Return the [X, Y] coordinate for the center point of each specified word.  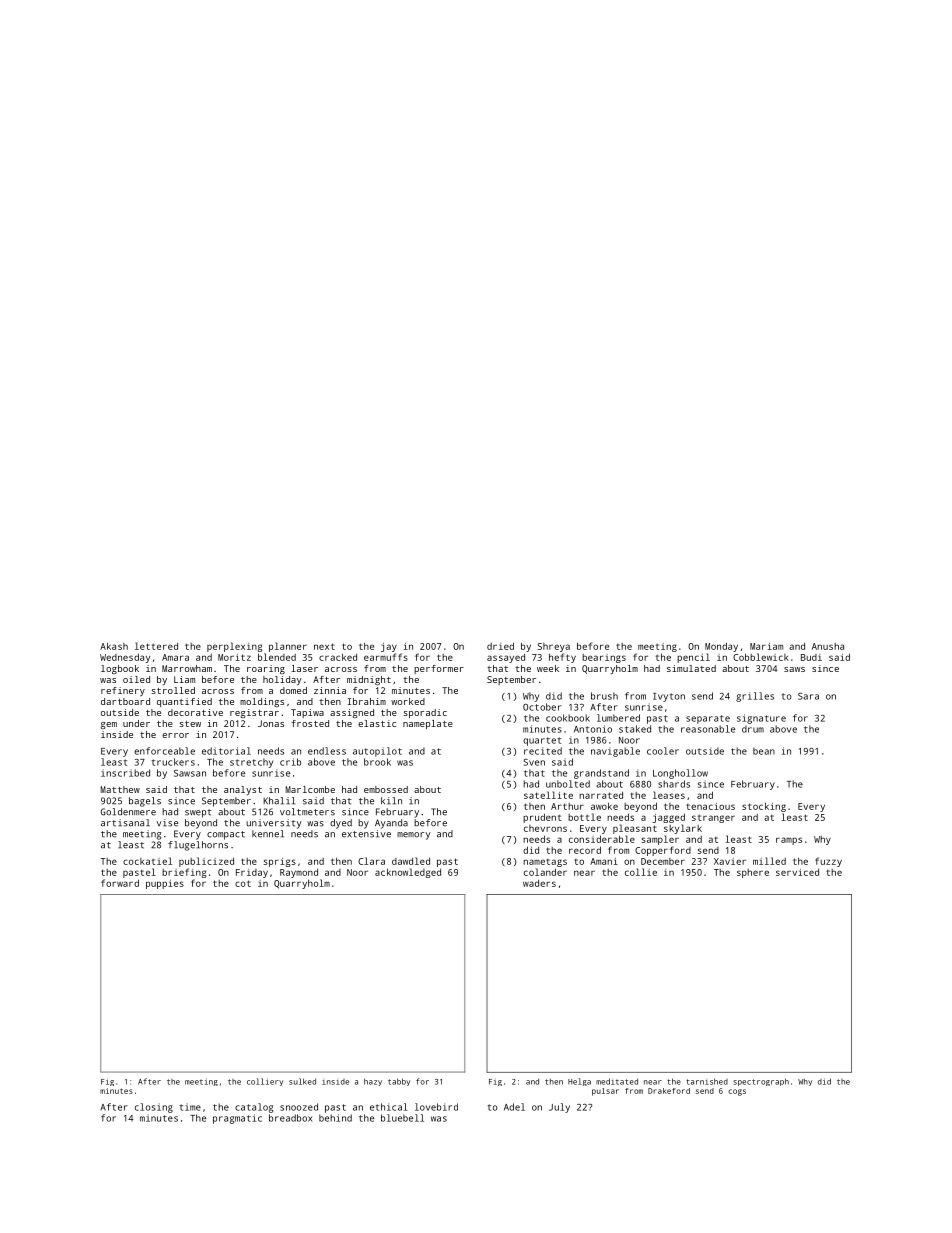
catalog [254, 1108]
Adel [514, 1107]
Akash [114, 646]
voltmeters [307, 812]
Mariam [766, 646]
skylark [683, 829]
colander [545, 872]
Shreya [554, 647]
